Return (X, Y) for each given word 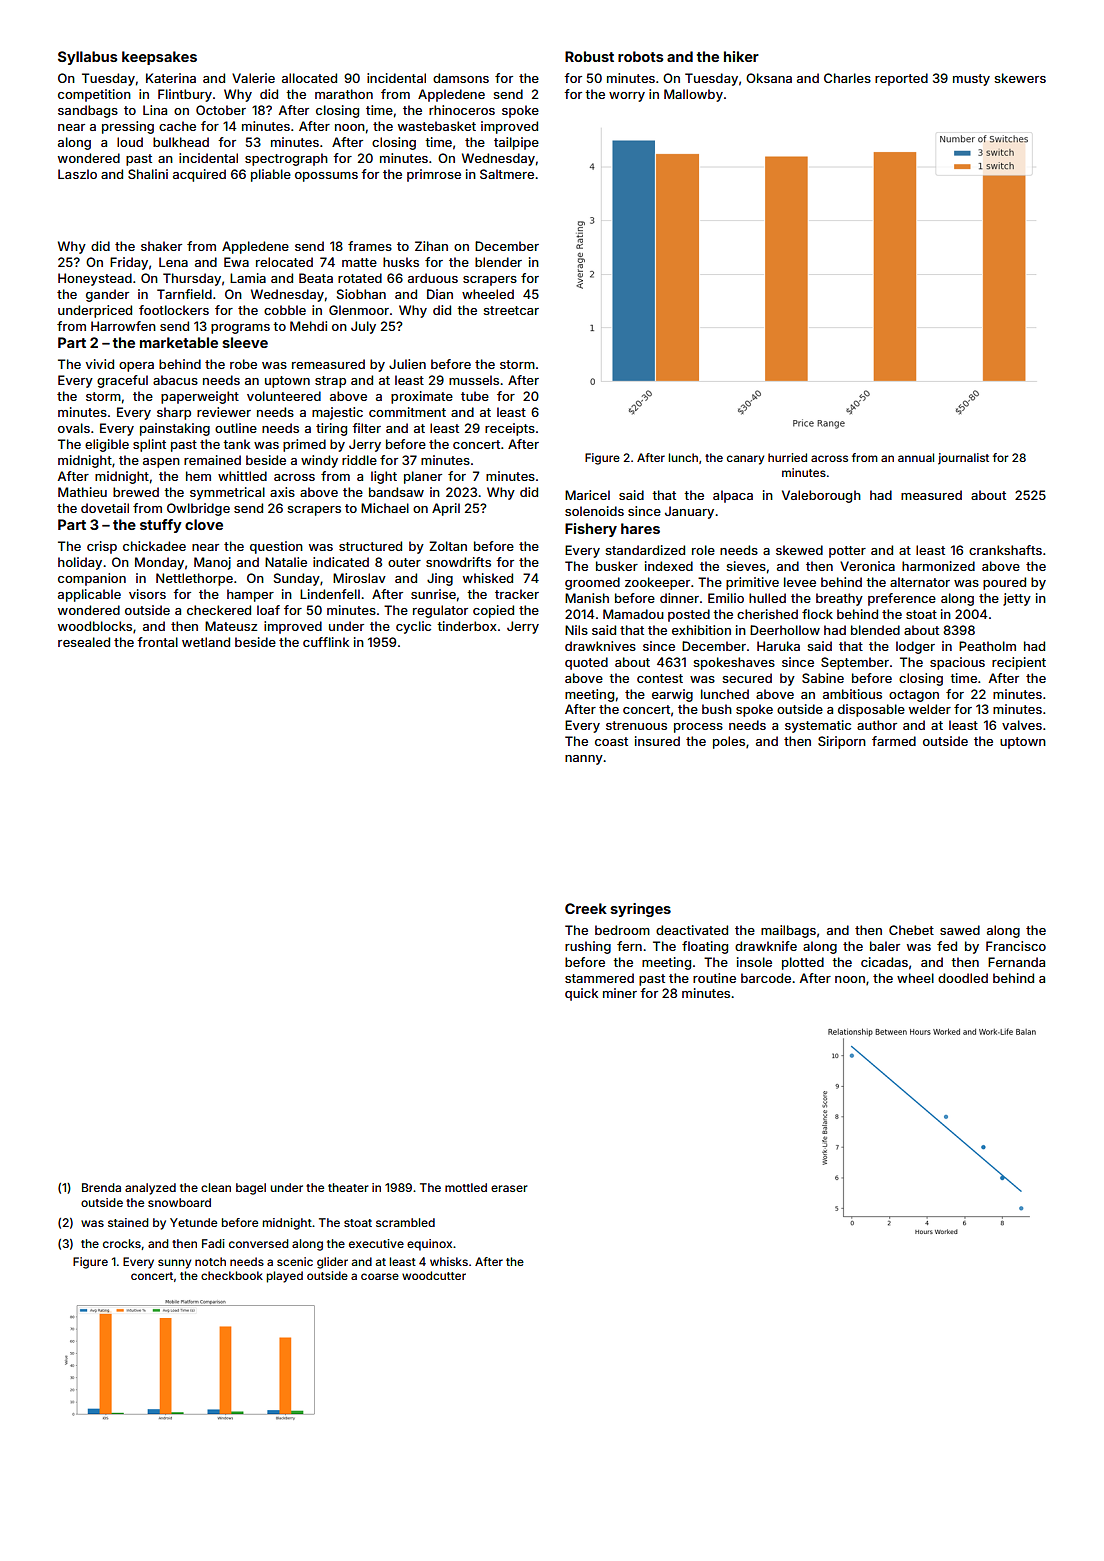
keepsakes (159, 58)
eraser (509, 1188)
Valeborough (821, 496)
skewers (1020, 78)
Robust (589, 56)
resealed (84, 642)
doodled (963, 978)
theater (348, 1187)
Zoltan (448, 546)
